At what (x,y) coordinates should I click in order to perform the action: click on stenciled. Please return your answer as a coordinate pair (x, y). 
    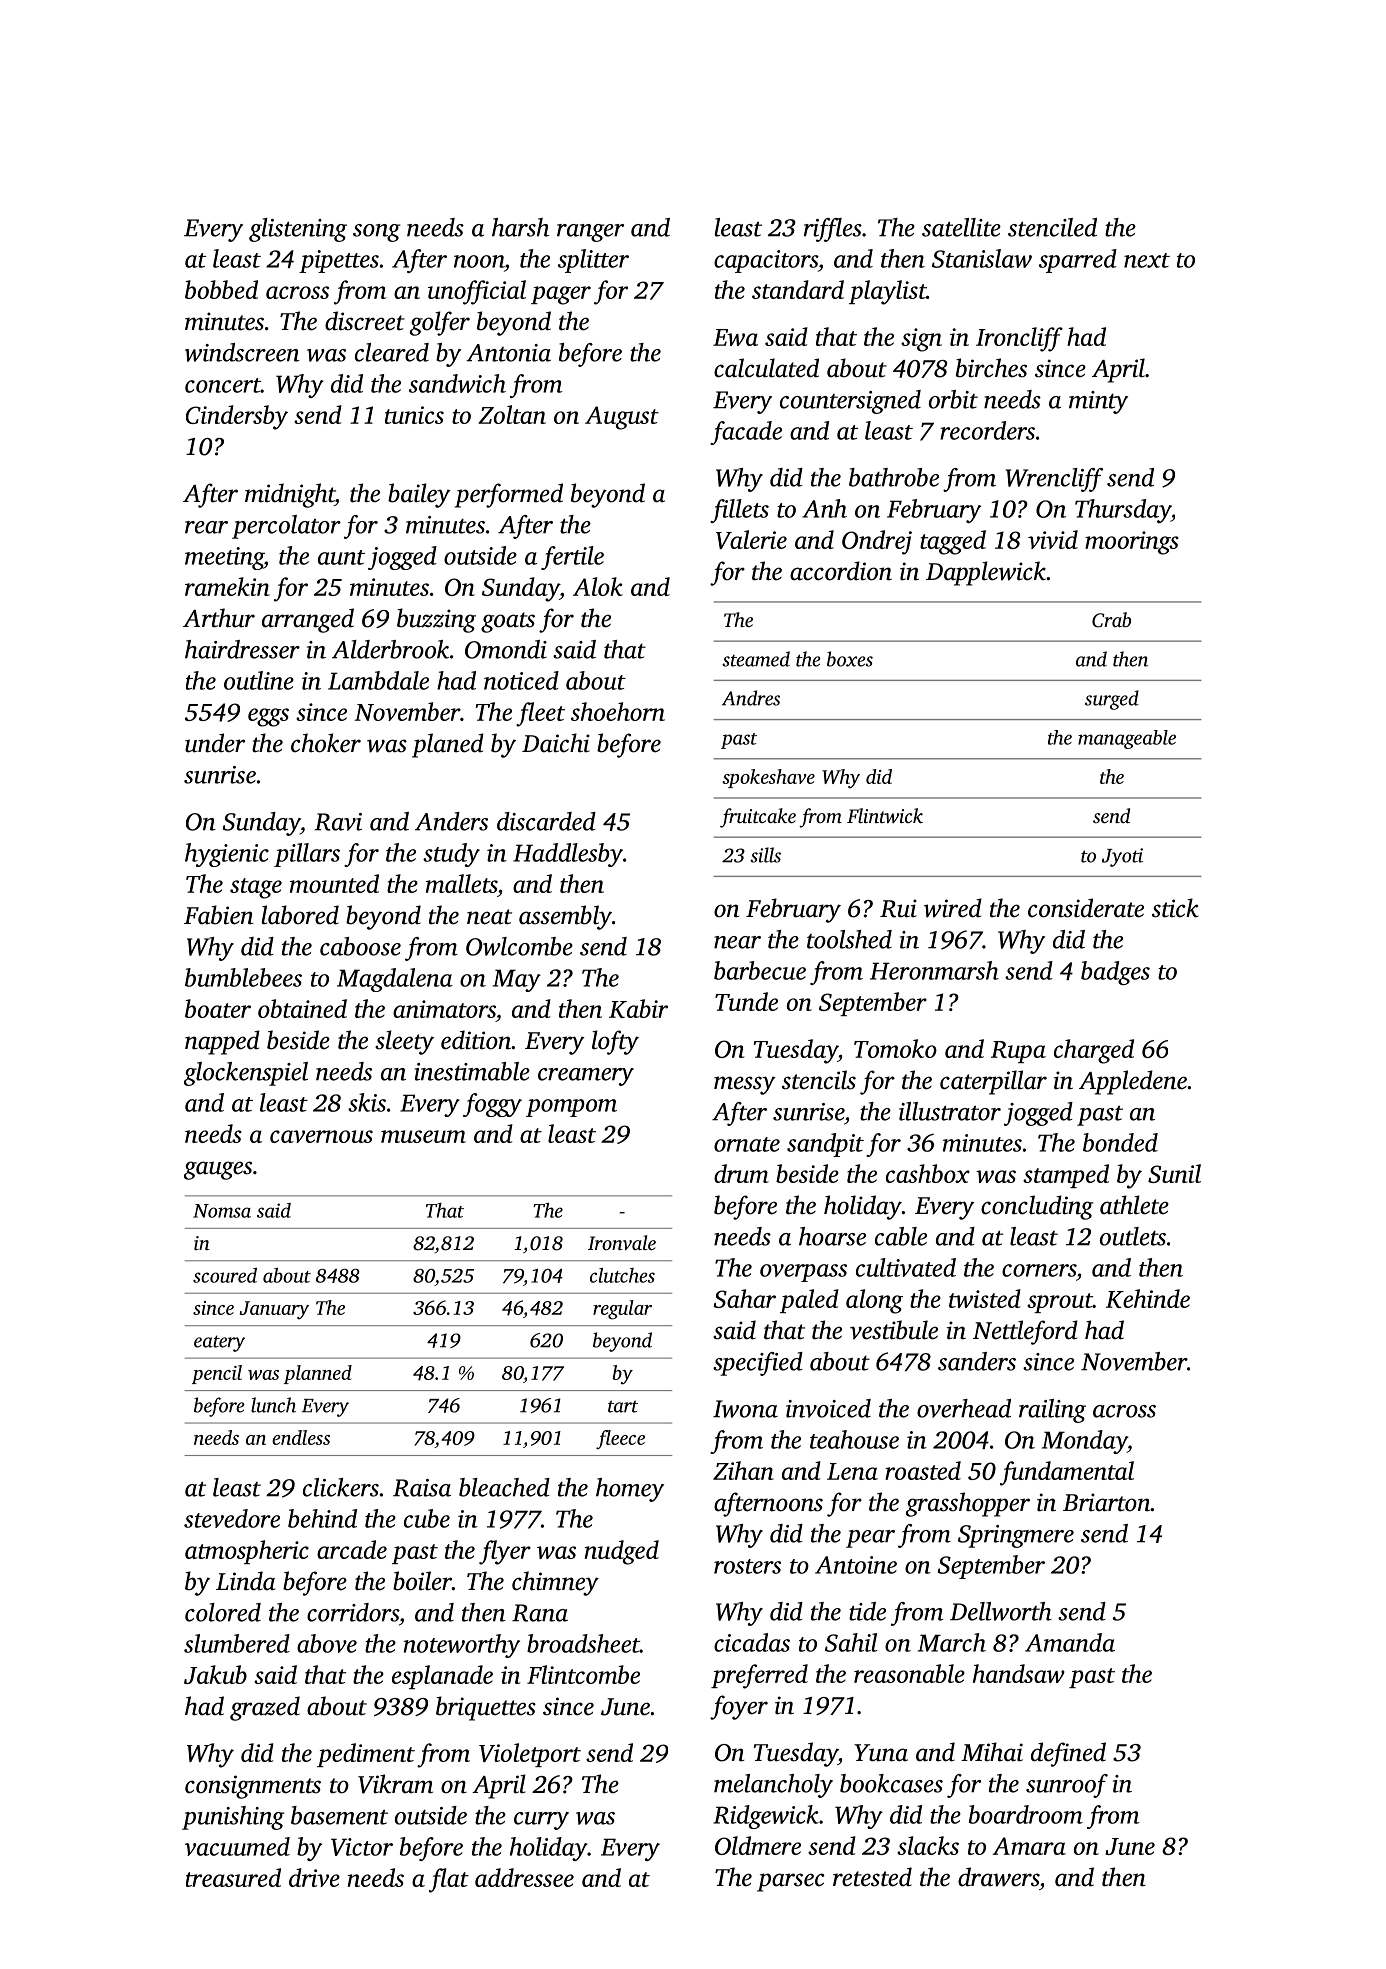
    Looking at the image, I should click on (1052, 227).
